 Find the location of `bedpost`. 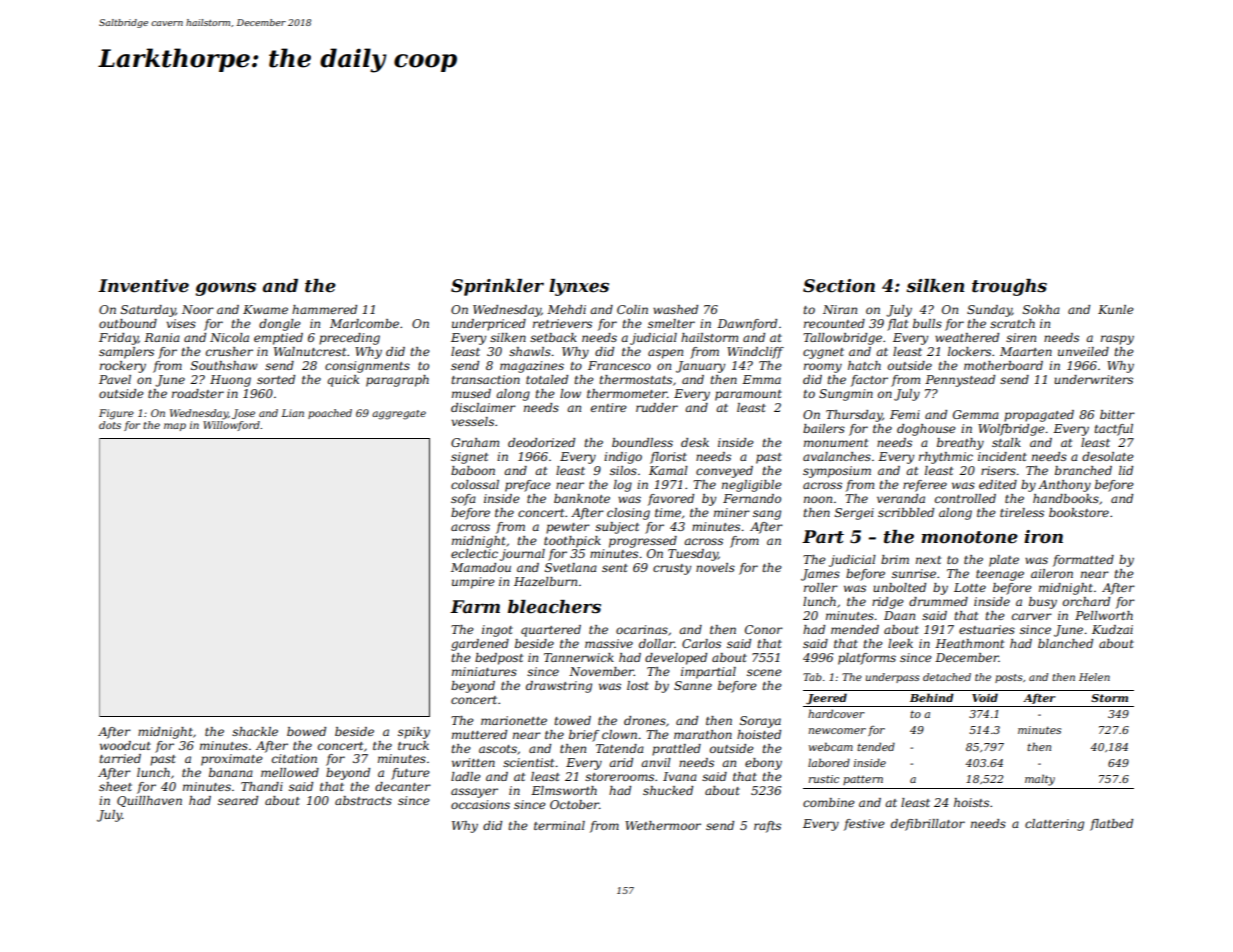

bedpost is located at coordinates (499, 659).
